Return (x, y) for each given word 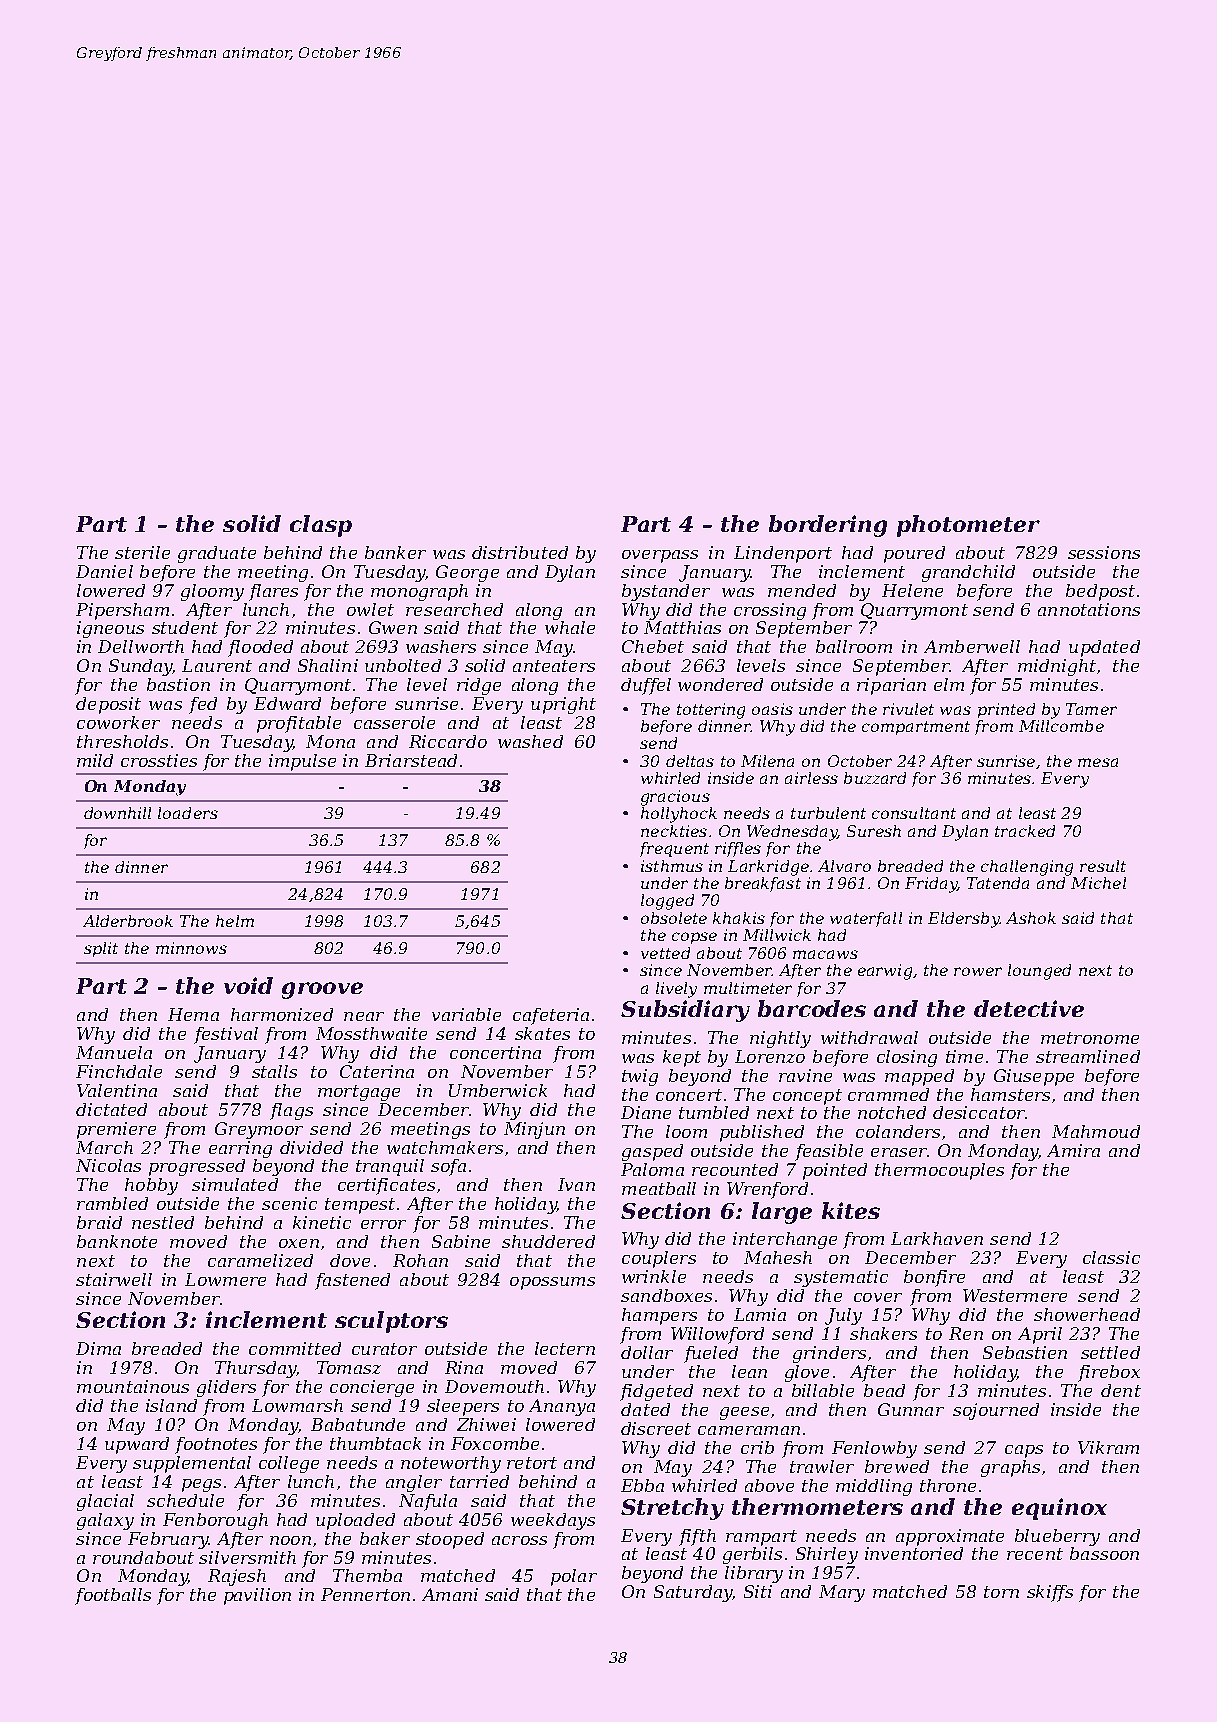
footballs (113, 1596)
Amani (450, 1594)
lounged (1039, 972)
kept (682, 1058)
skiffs (1050, 1593)
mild (95, 760)
